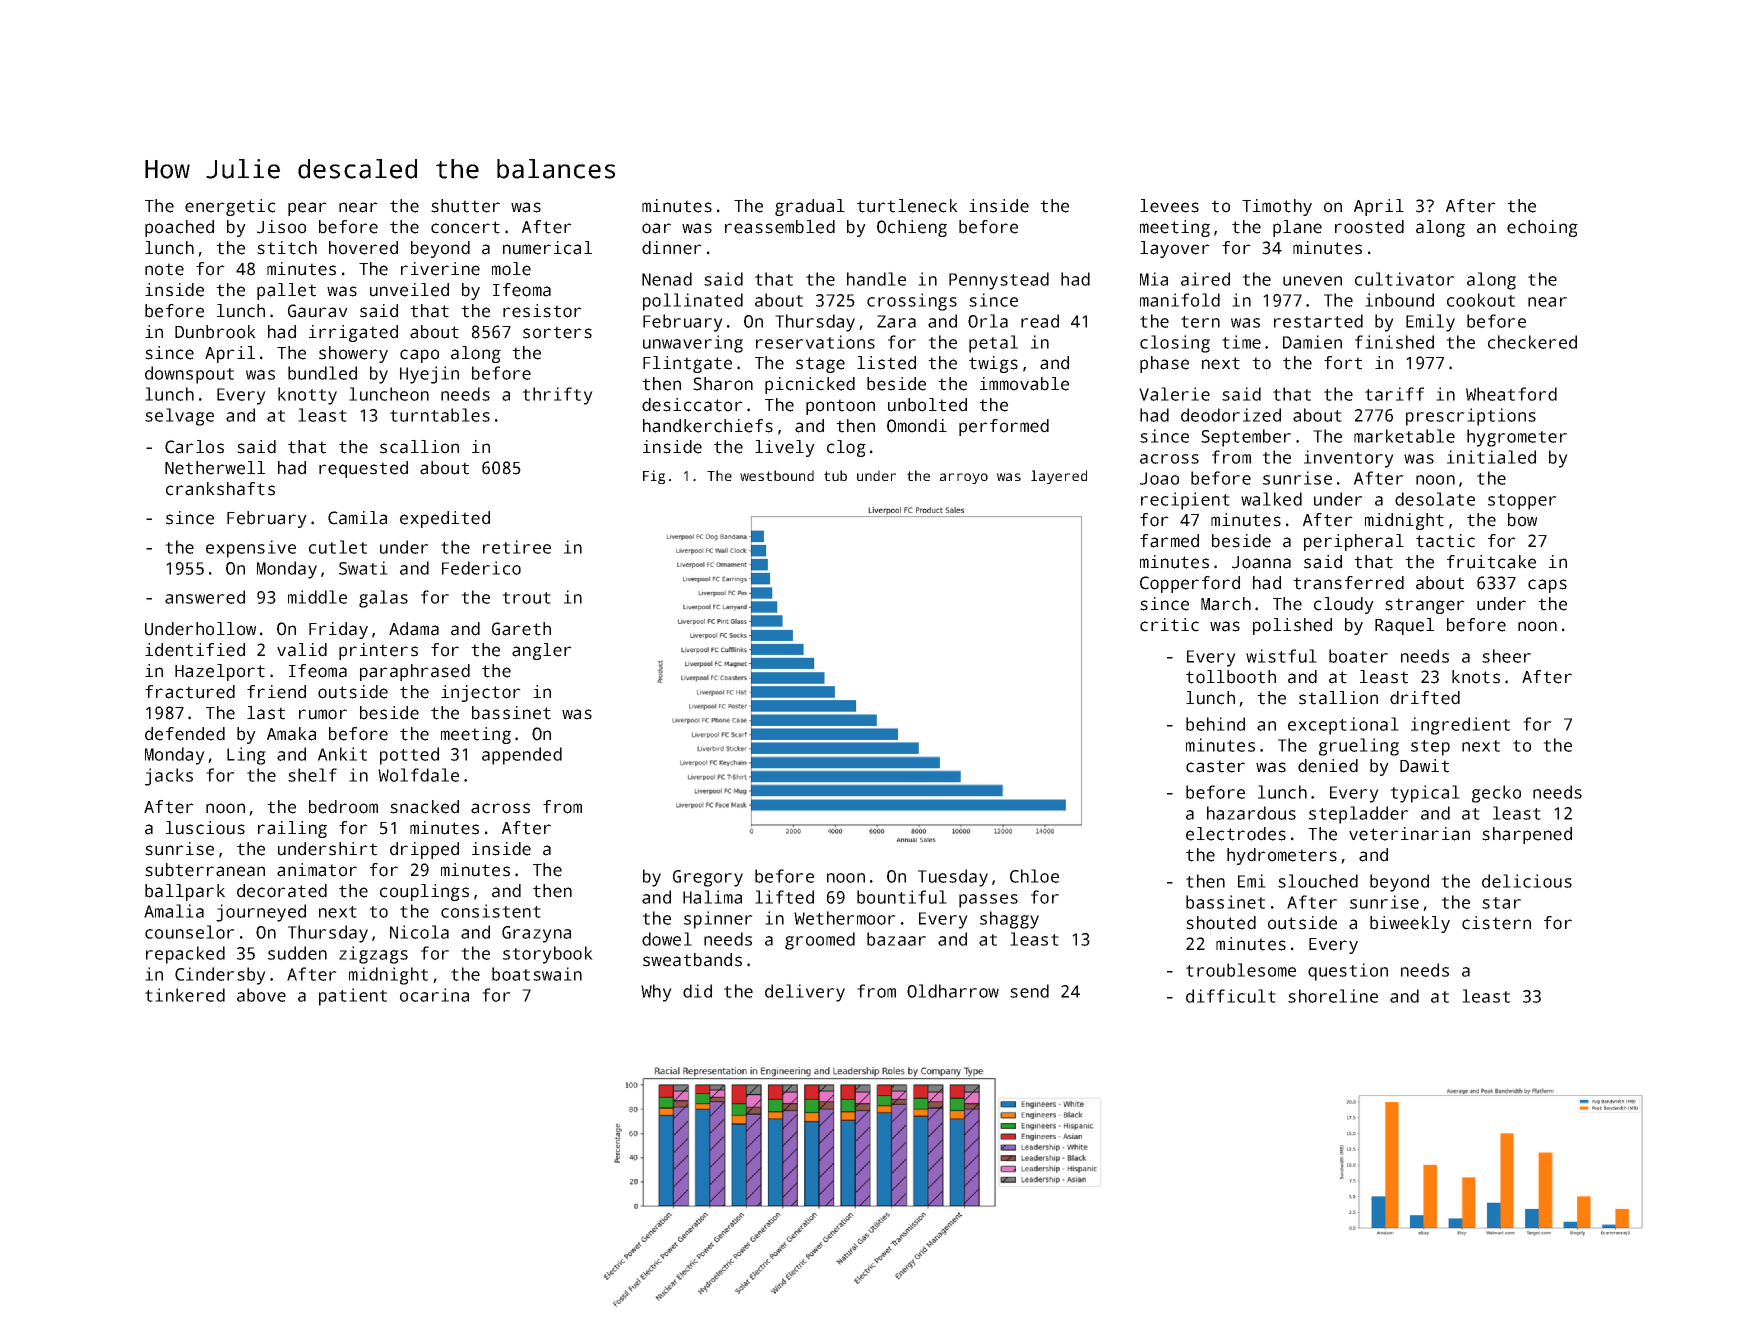 The width and height of the document is (1739, 1344). Describe the element at coordinates (1349, 459) in the document. I see `inventory` at that location.
